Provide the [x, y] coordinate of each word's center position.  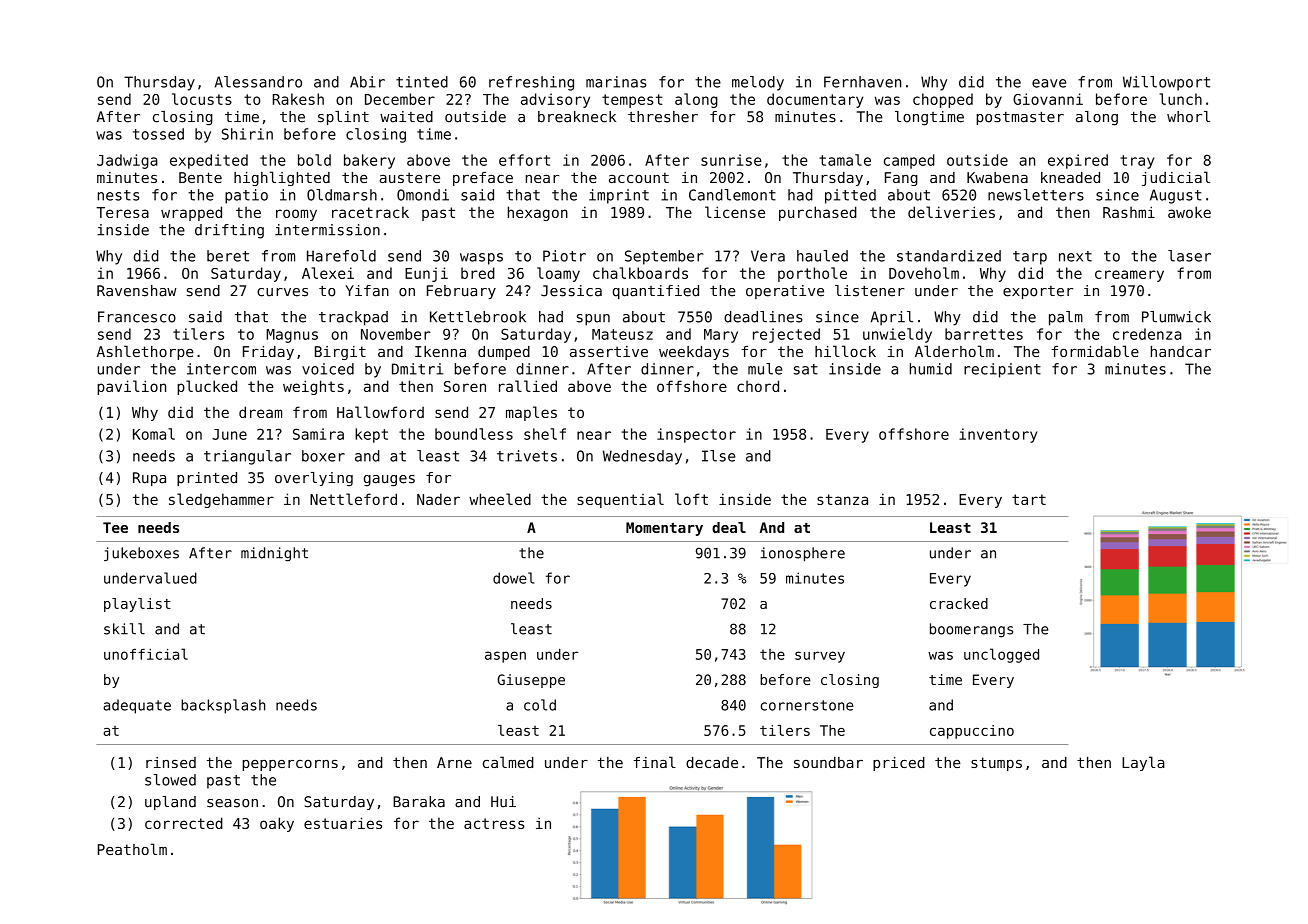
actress [494, 823]
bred [478, 273]
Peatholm [132, 849]
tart [1029, 499]
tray [1137, 162]
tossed [158, 134]
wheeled [500, 499]
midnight [274, 554]
